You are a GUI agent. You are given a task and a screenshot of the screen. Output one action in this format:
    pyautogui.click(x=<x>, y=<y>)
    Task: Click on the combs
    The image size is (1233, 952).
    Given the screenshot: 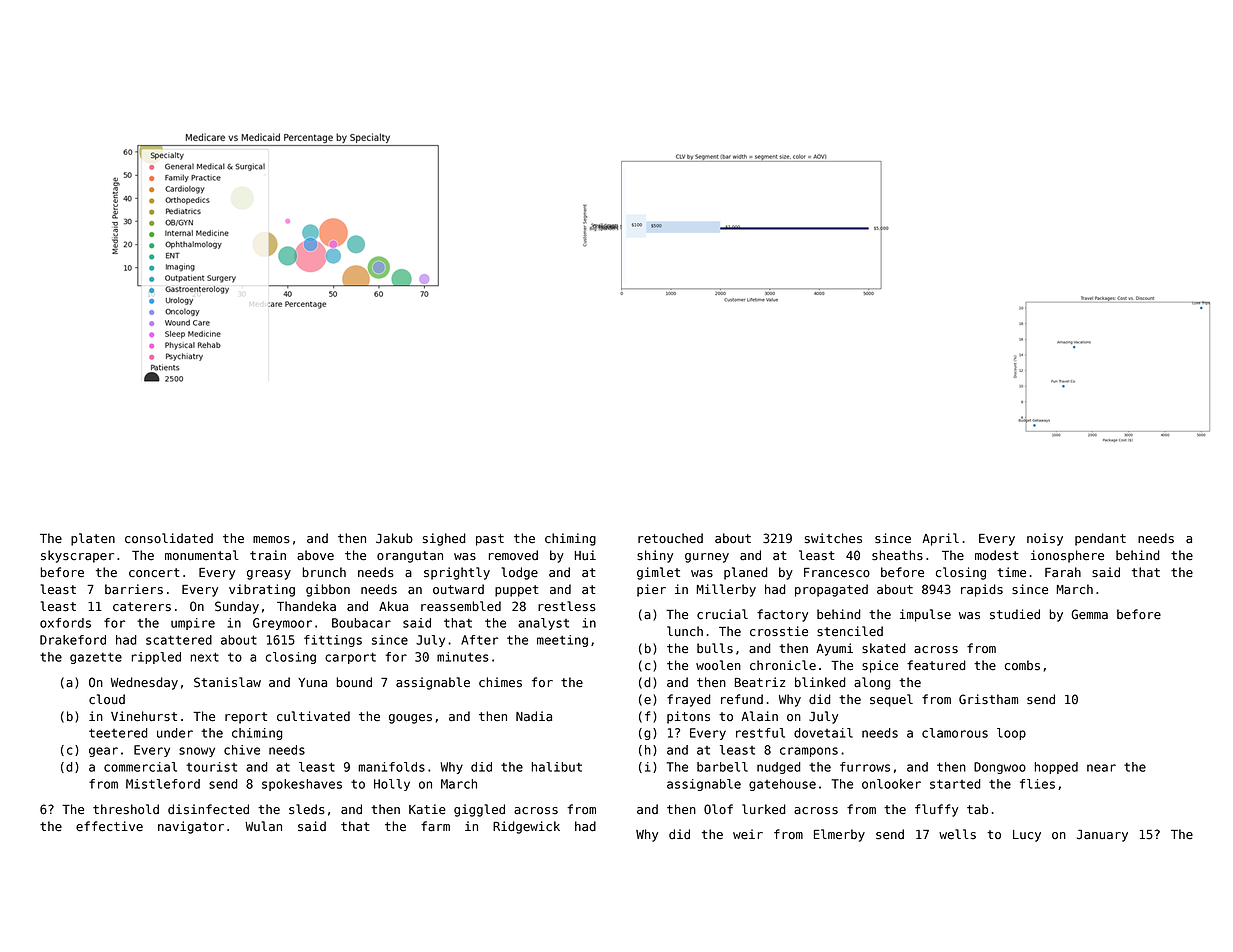 What is the action you would take?
    pyautogui.click(x=1022, y=665)
